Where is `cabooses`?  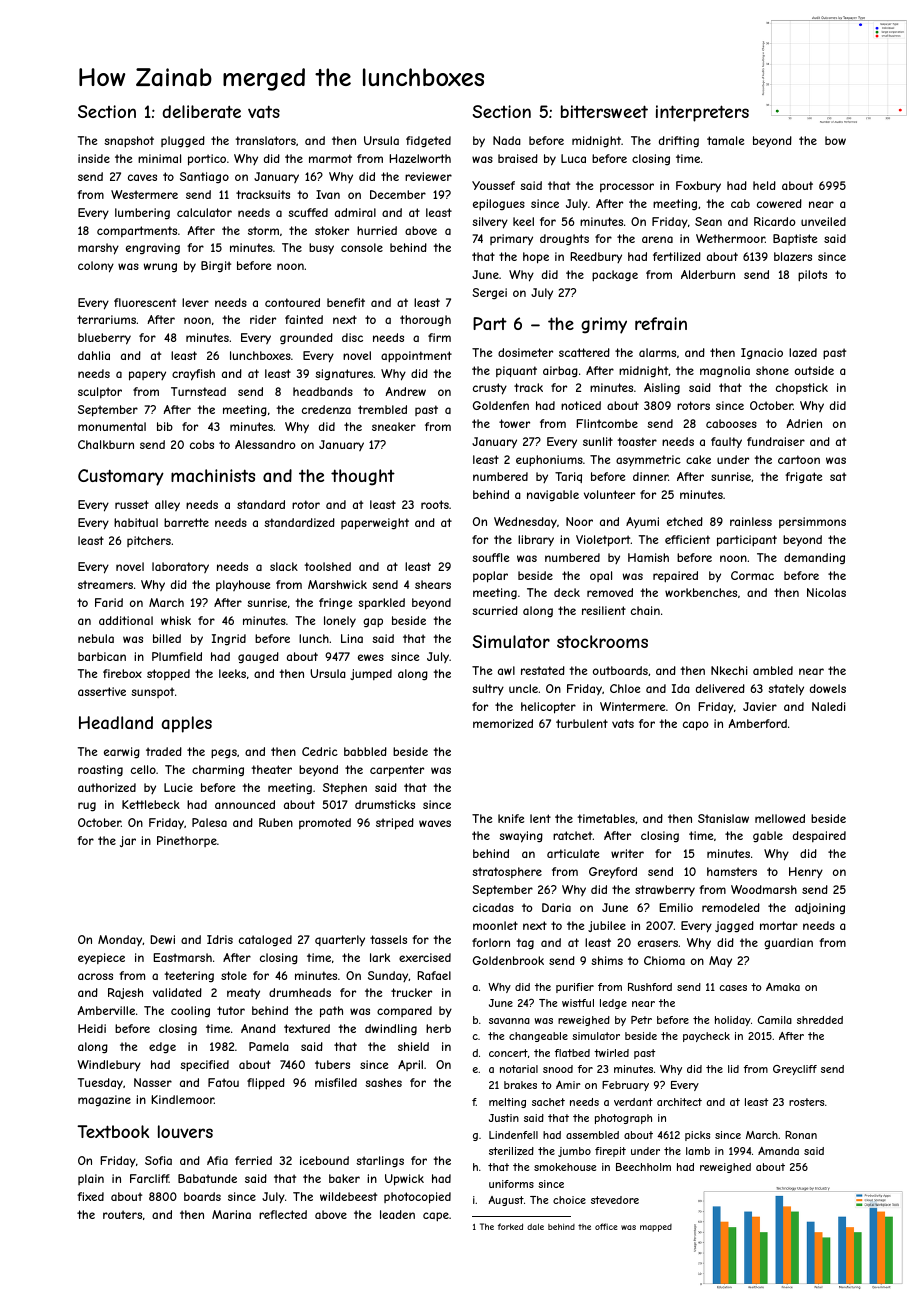 cabooses is located at coordinates (731, 423).
